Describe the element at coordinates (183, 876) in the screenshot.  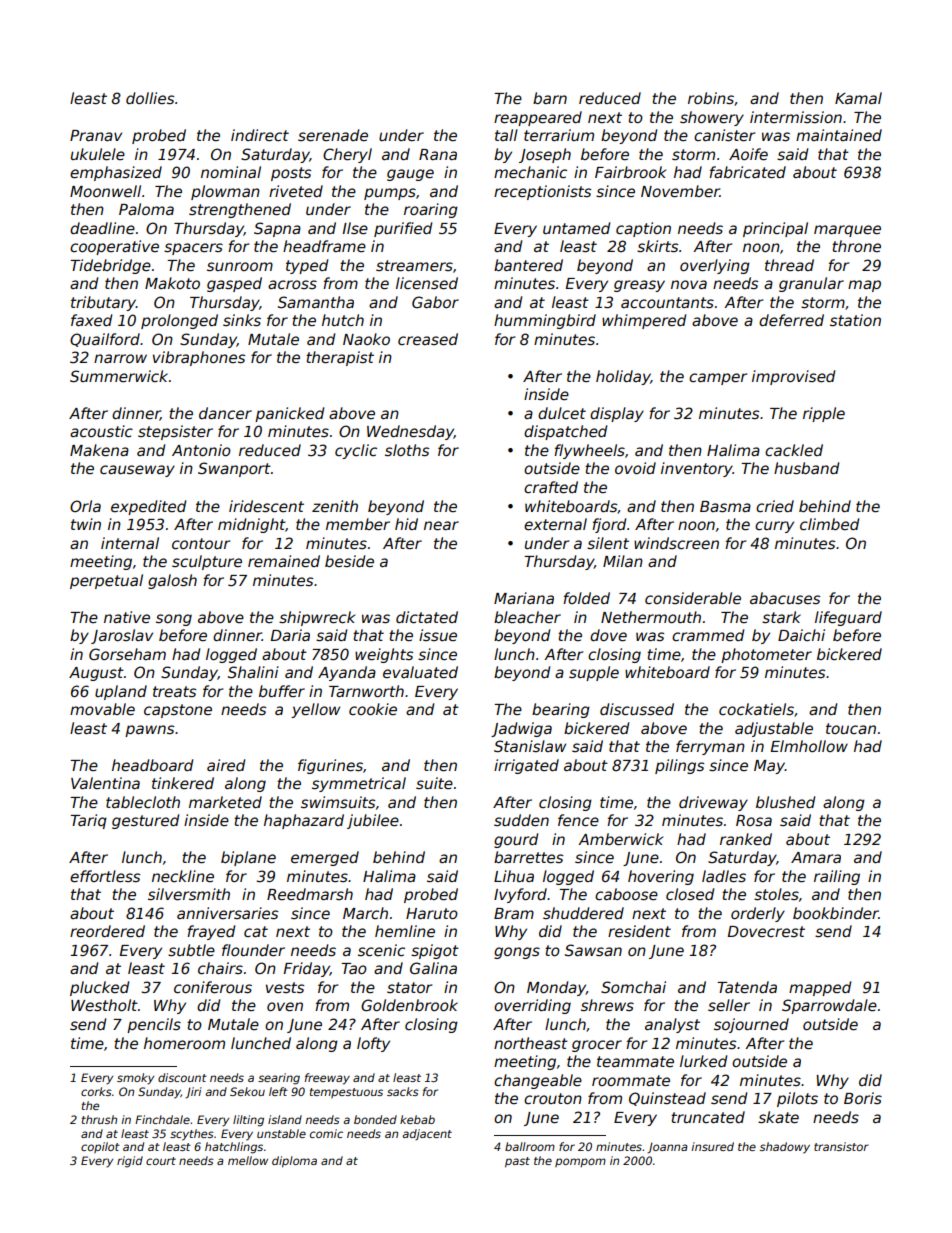
I see `neckline` at that location.
